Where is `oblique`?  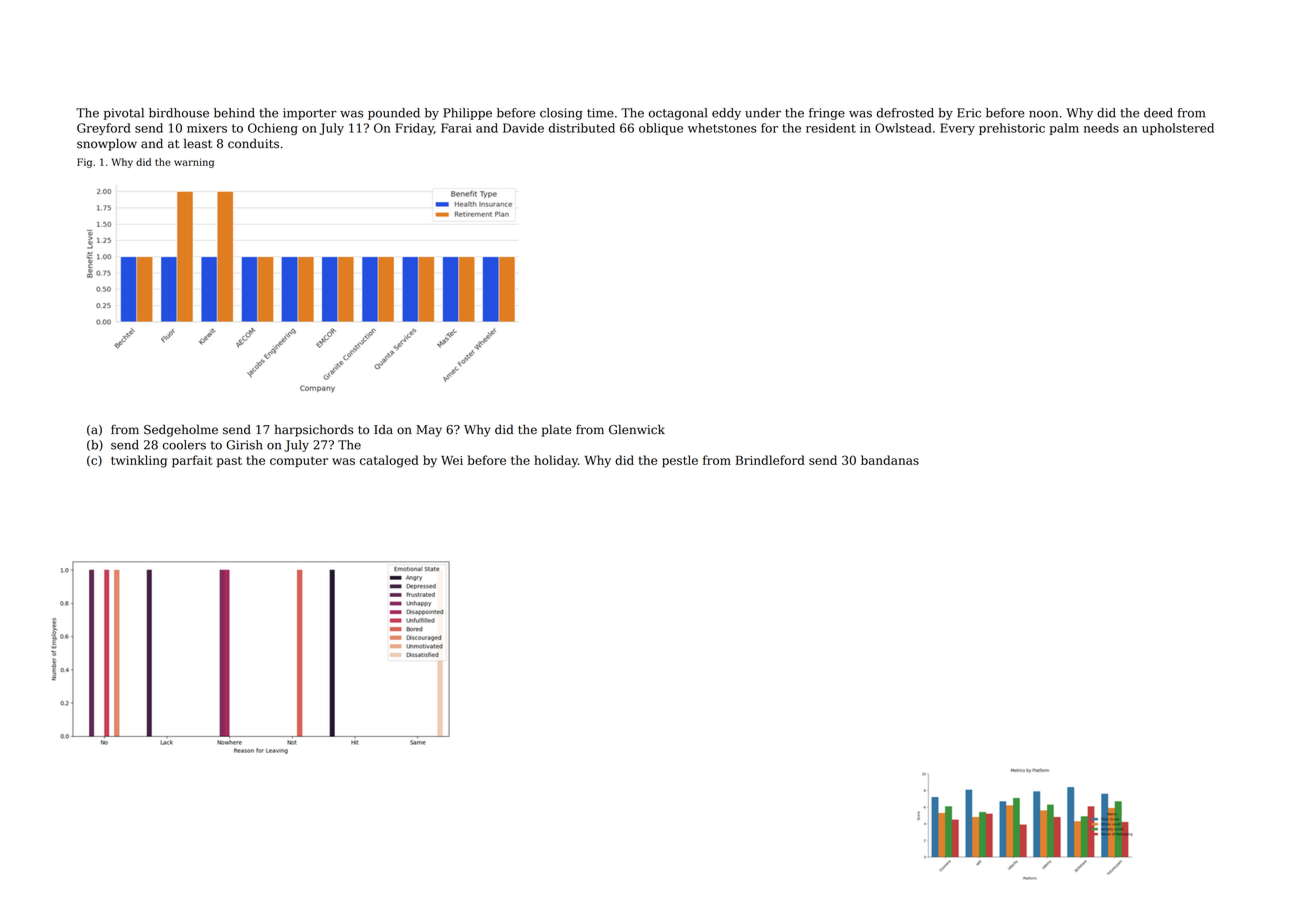 oblique is located at coordinates (661, 129).
